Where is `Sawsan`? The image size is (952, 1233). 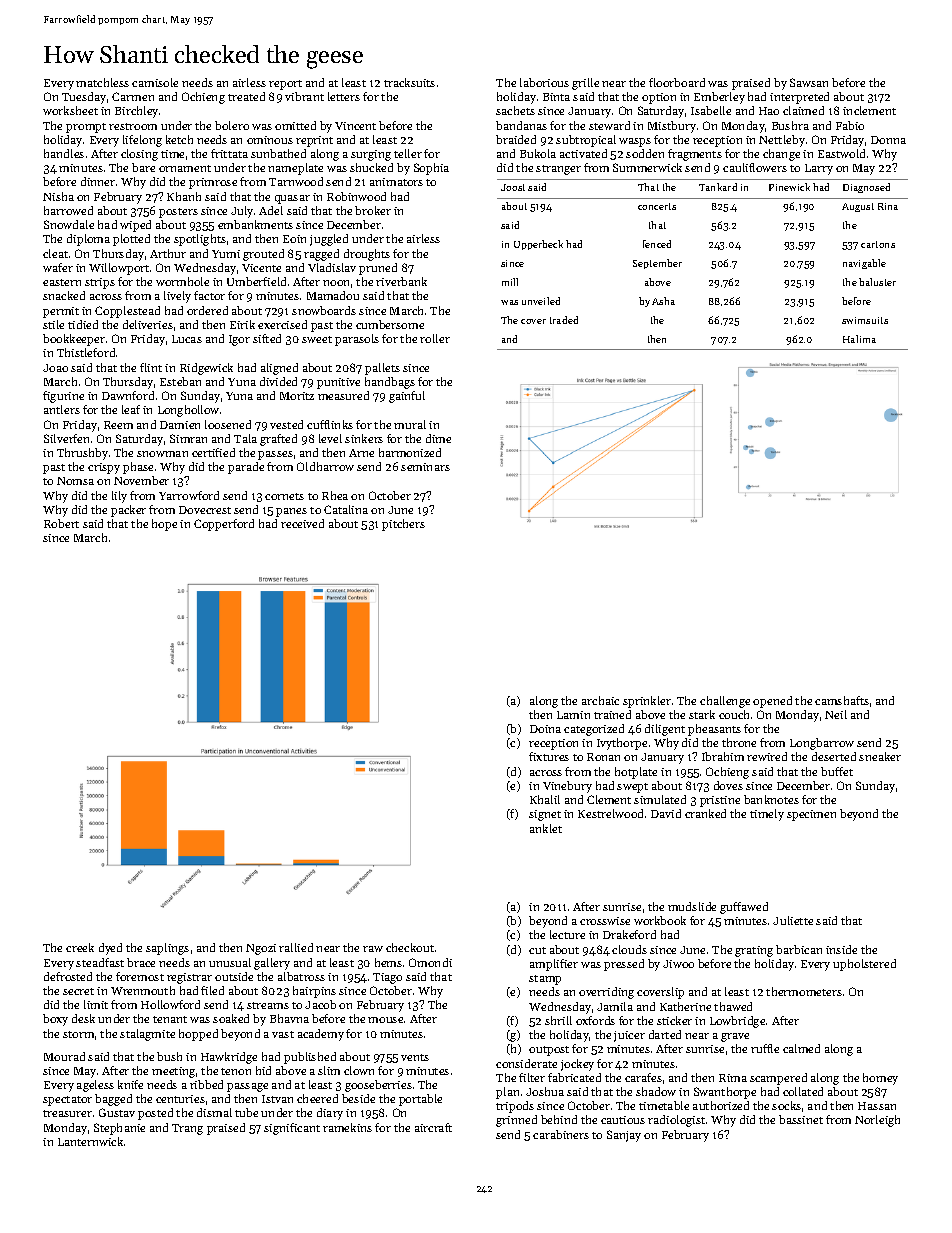 Sawsan is located at coordinates (809, 82).
